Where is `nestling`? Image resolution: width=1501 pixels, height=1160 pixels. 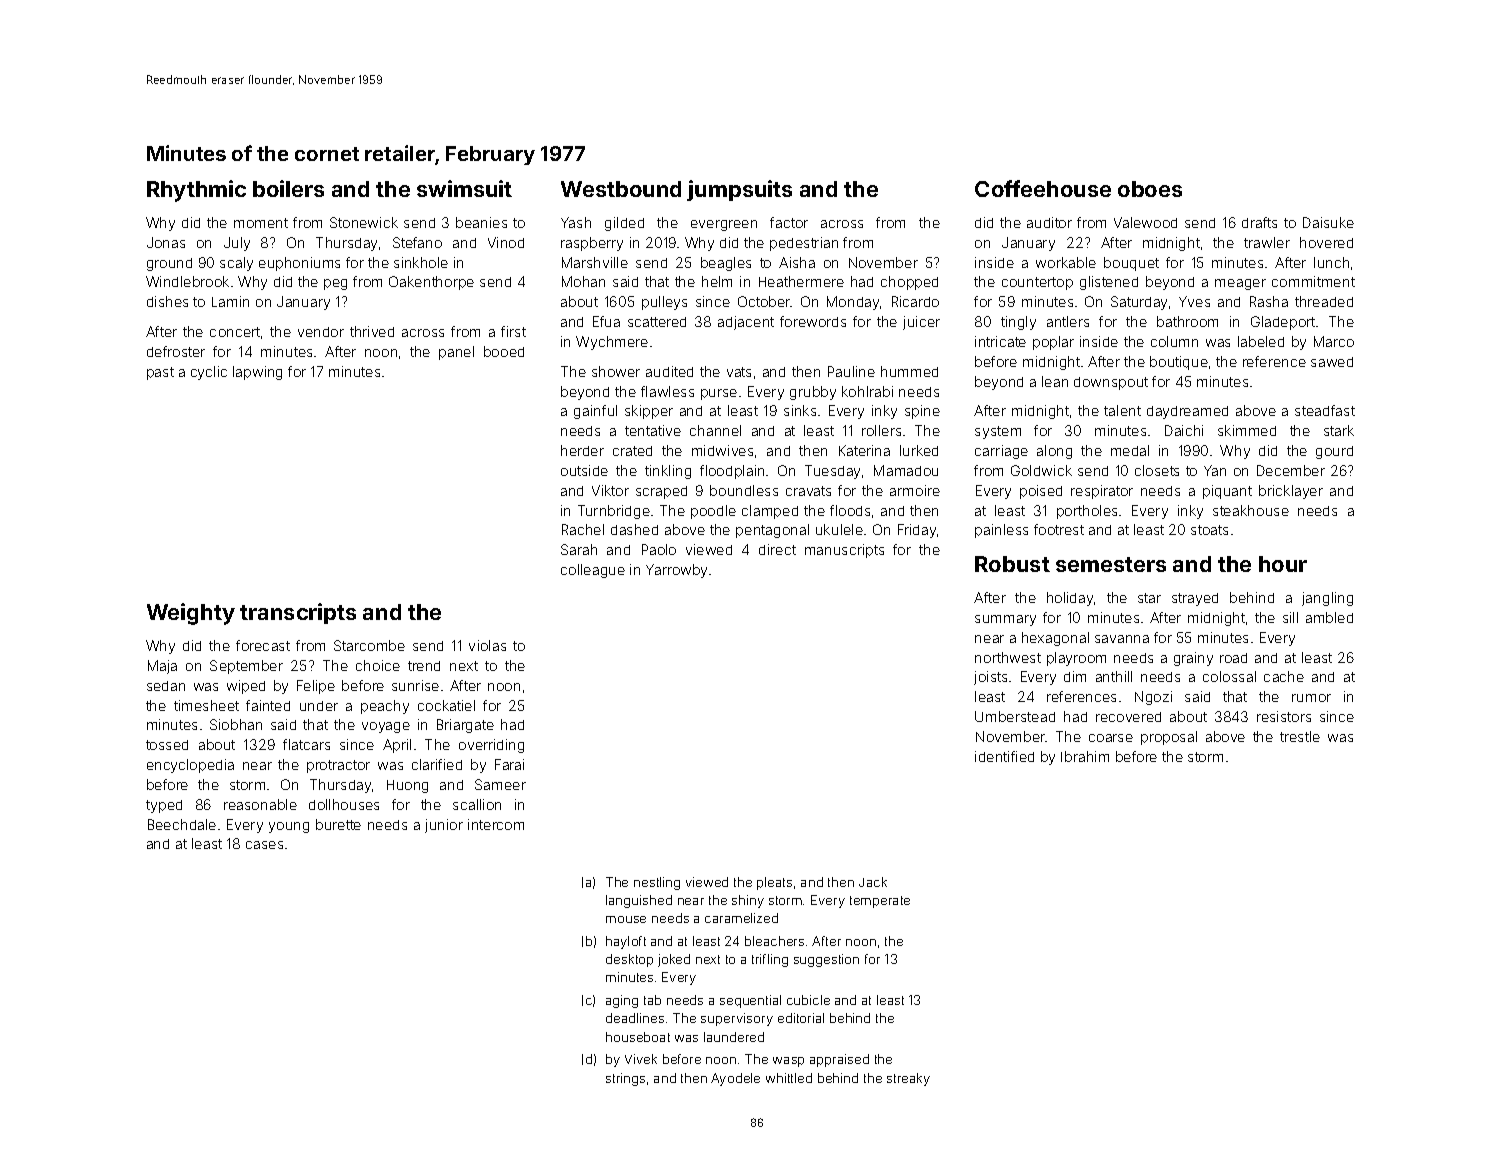
nestling is located at coordinates (657, 883).
